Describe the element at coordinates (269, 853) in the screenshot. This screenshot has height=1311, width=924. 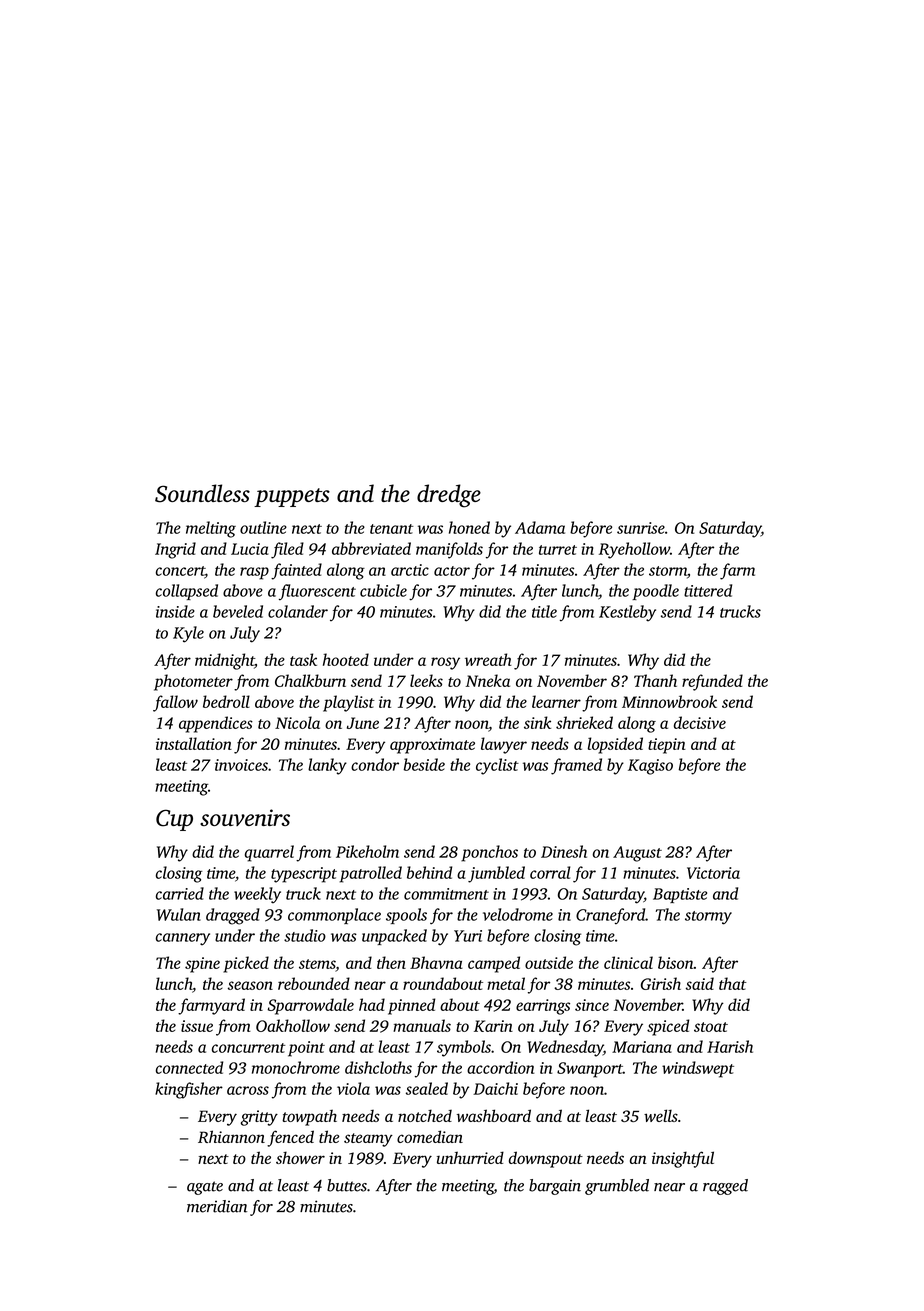
I see `quarrel` at that location.
